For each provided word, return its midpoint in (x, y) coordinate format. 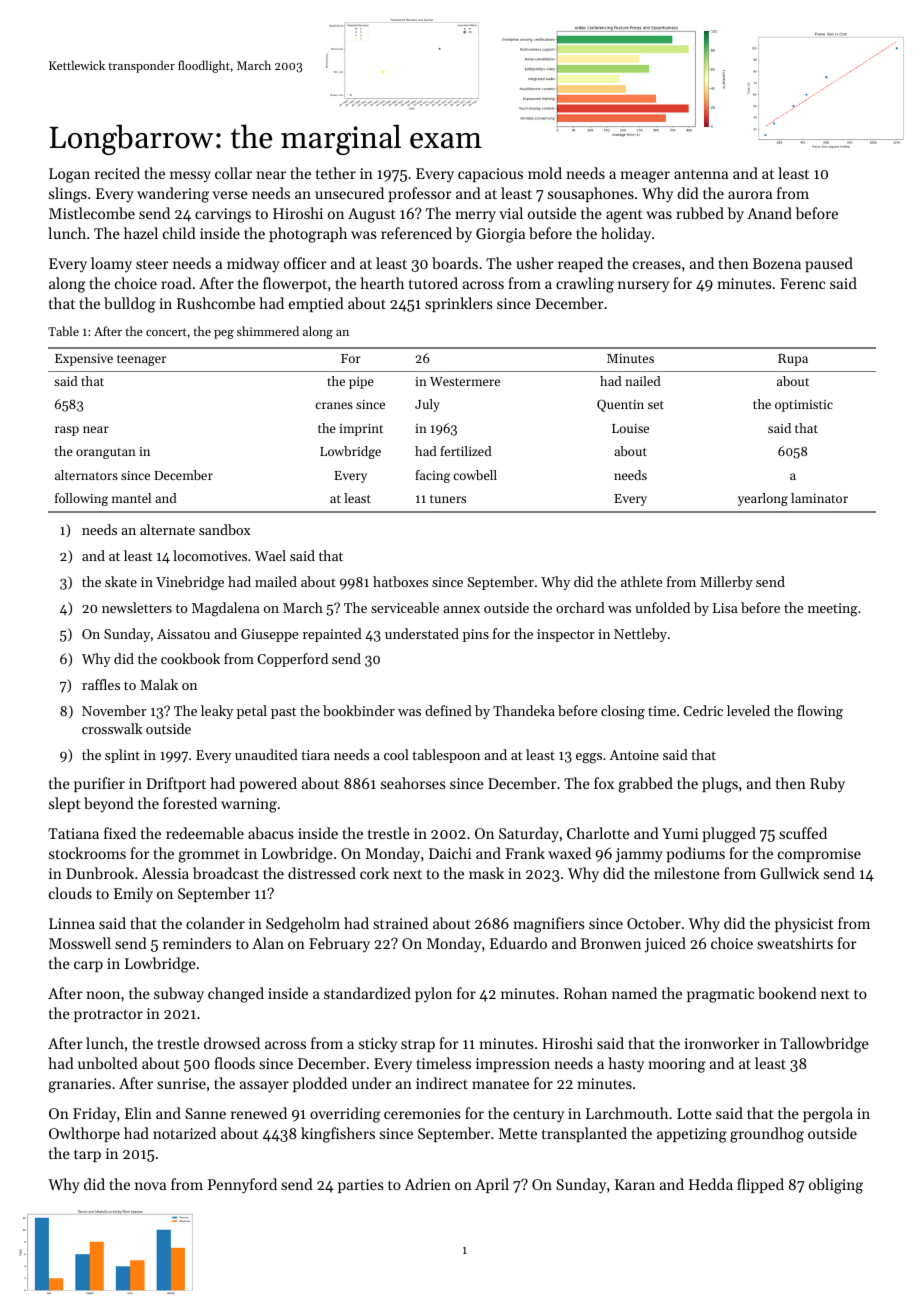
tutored (433, 283)
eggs (589, 758)
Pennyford (242, 1186)
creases (657, 265)
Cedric (703, 710)
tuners (448, 499)
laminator (819, 498)
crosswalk (112, 728)
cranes (334, 405)
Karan (635, 1184)
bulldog (130, 305)
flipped (760, 1185)
